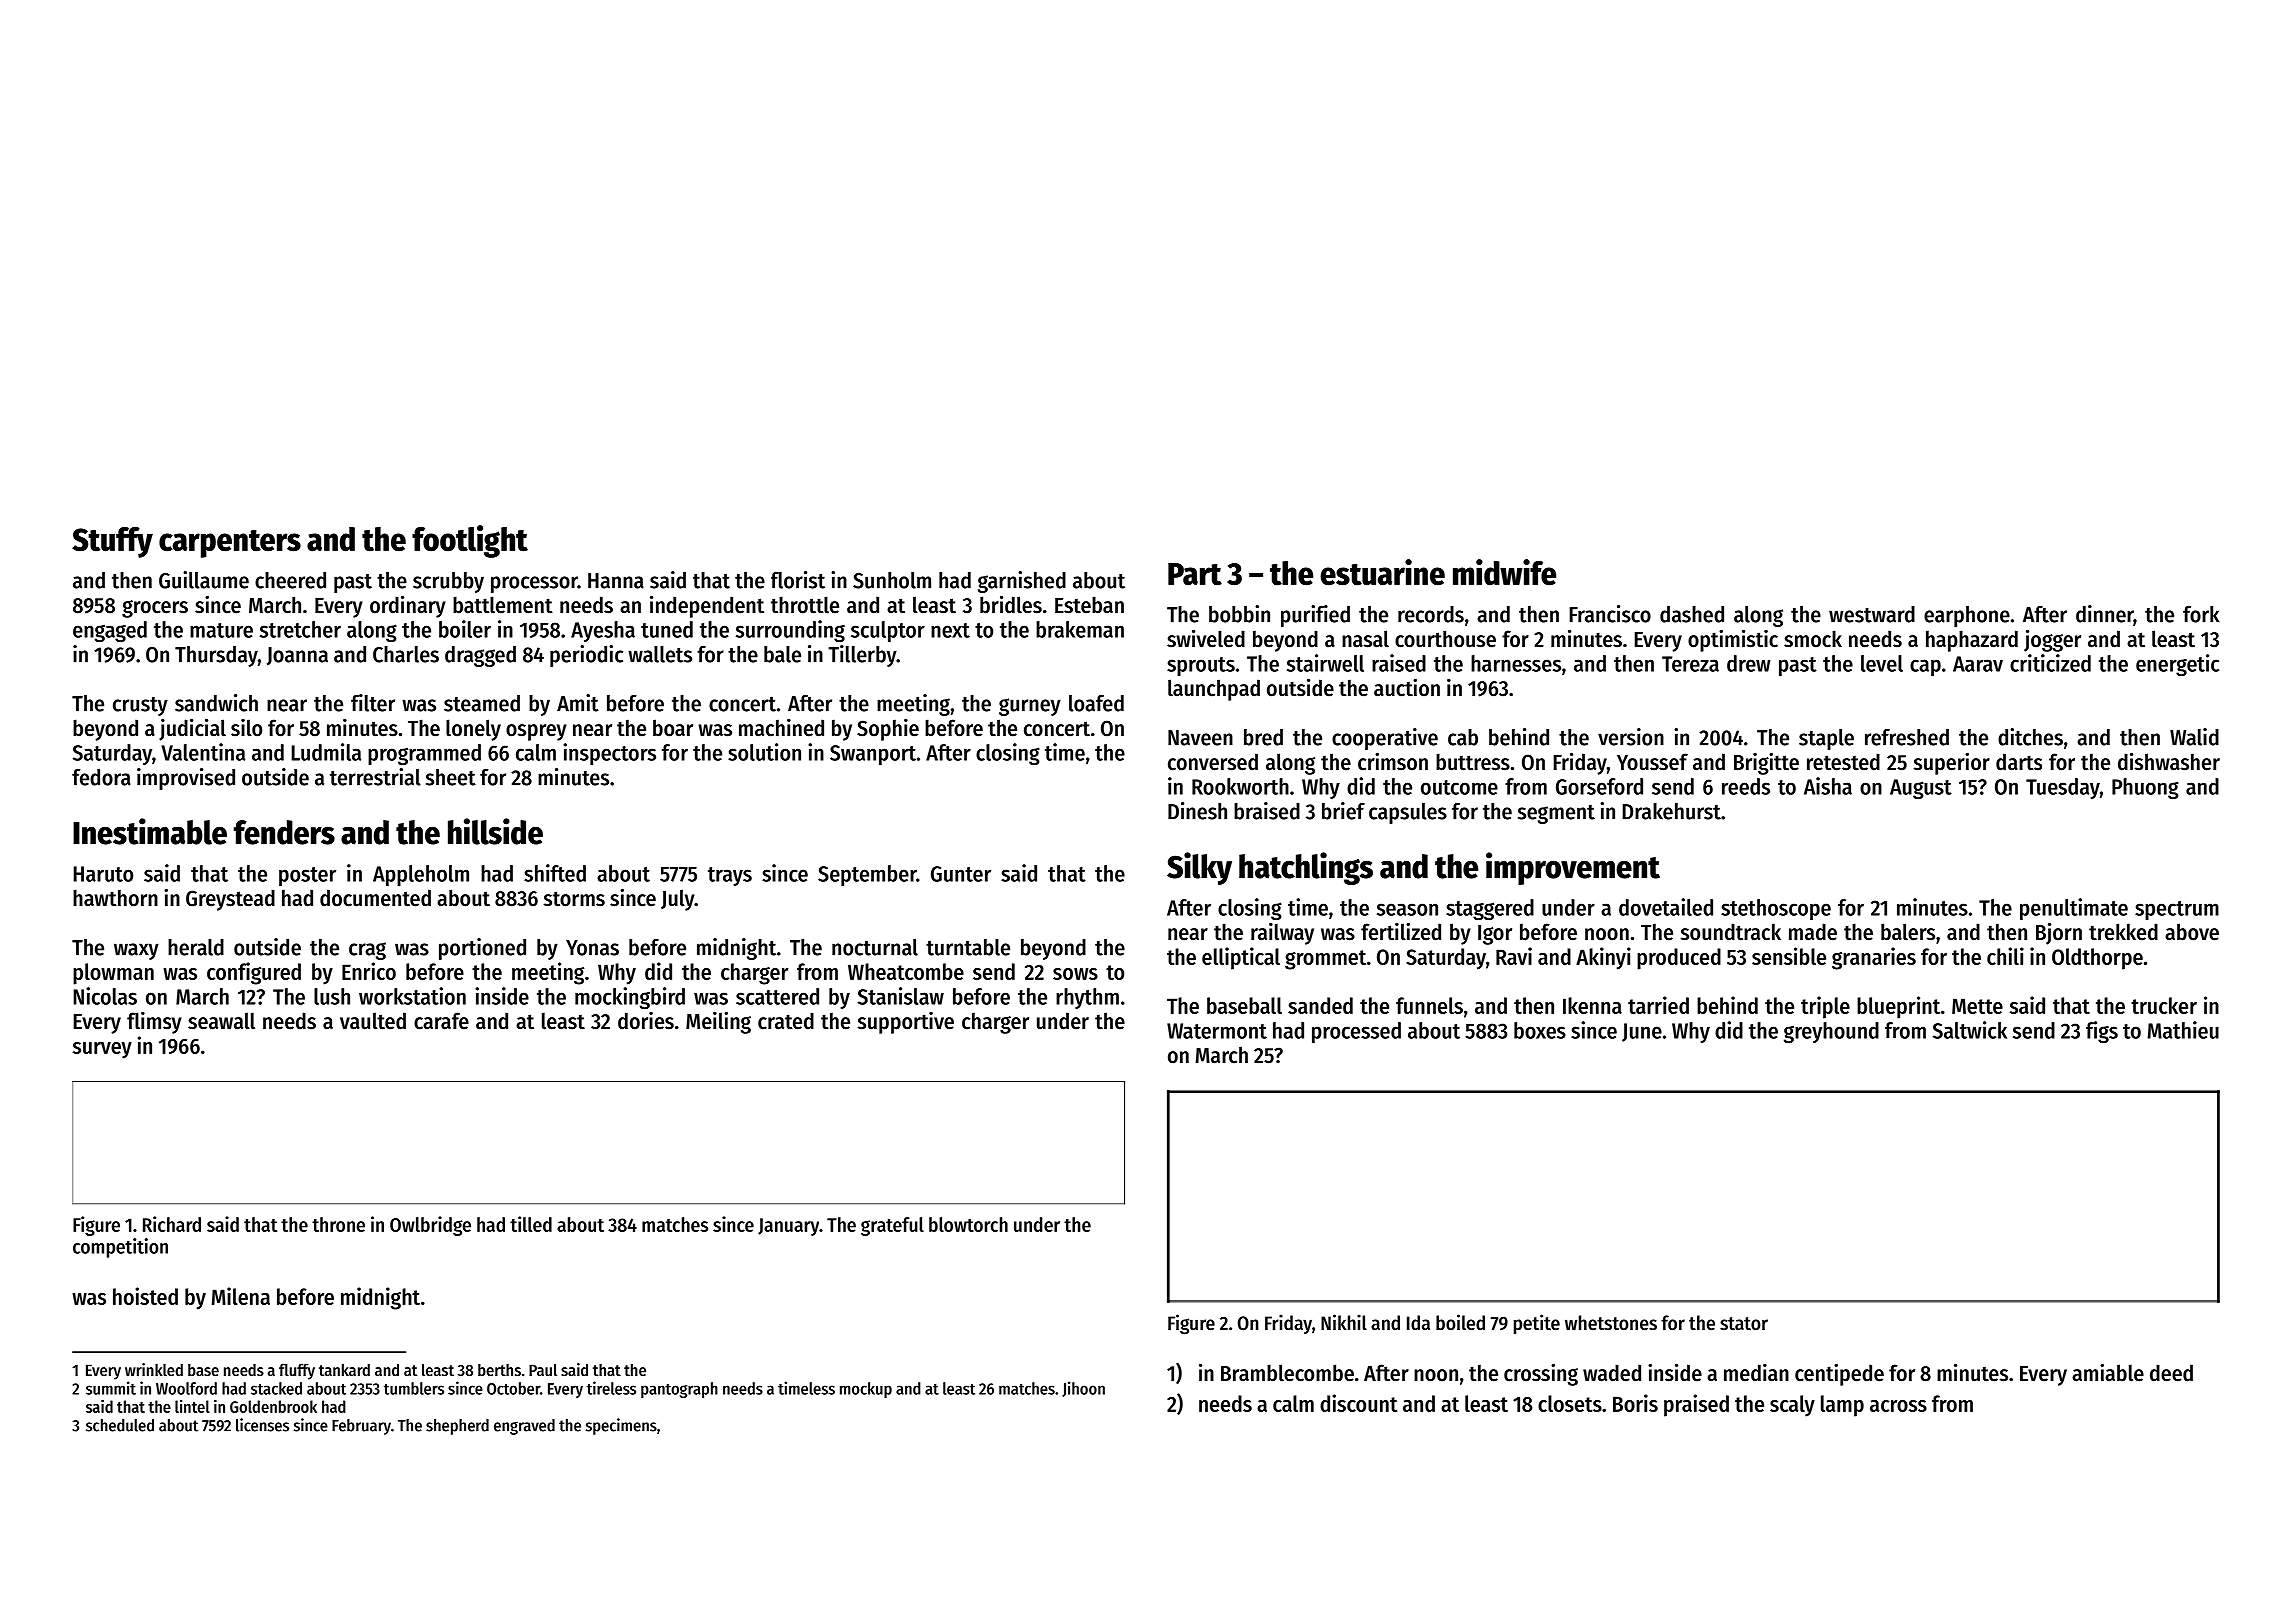 The image size is (2292, 1620). What do you see at coordinates (2177, 910) in the page?
I see `spectrum` at bounding box center [2177, 910].
